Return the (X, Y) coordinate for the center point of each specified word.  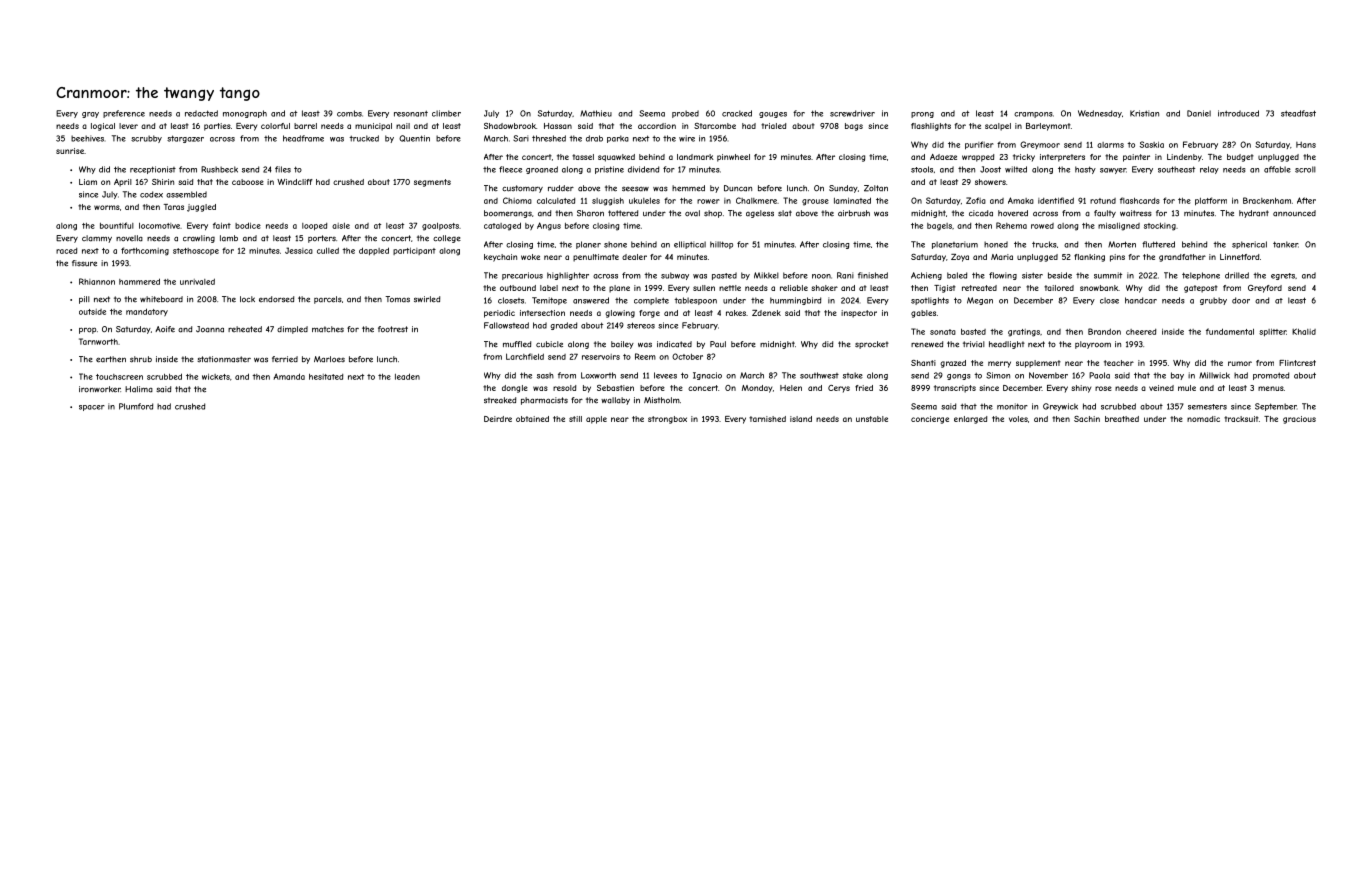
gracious (1299, 420)
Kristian (1144, 113)
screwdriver (852, 113)
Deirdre (498, 419)
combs (349, 113)
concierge (930, 420)
